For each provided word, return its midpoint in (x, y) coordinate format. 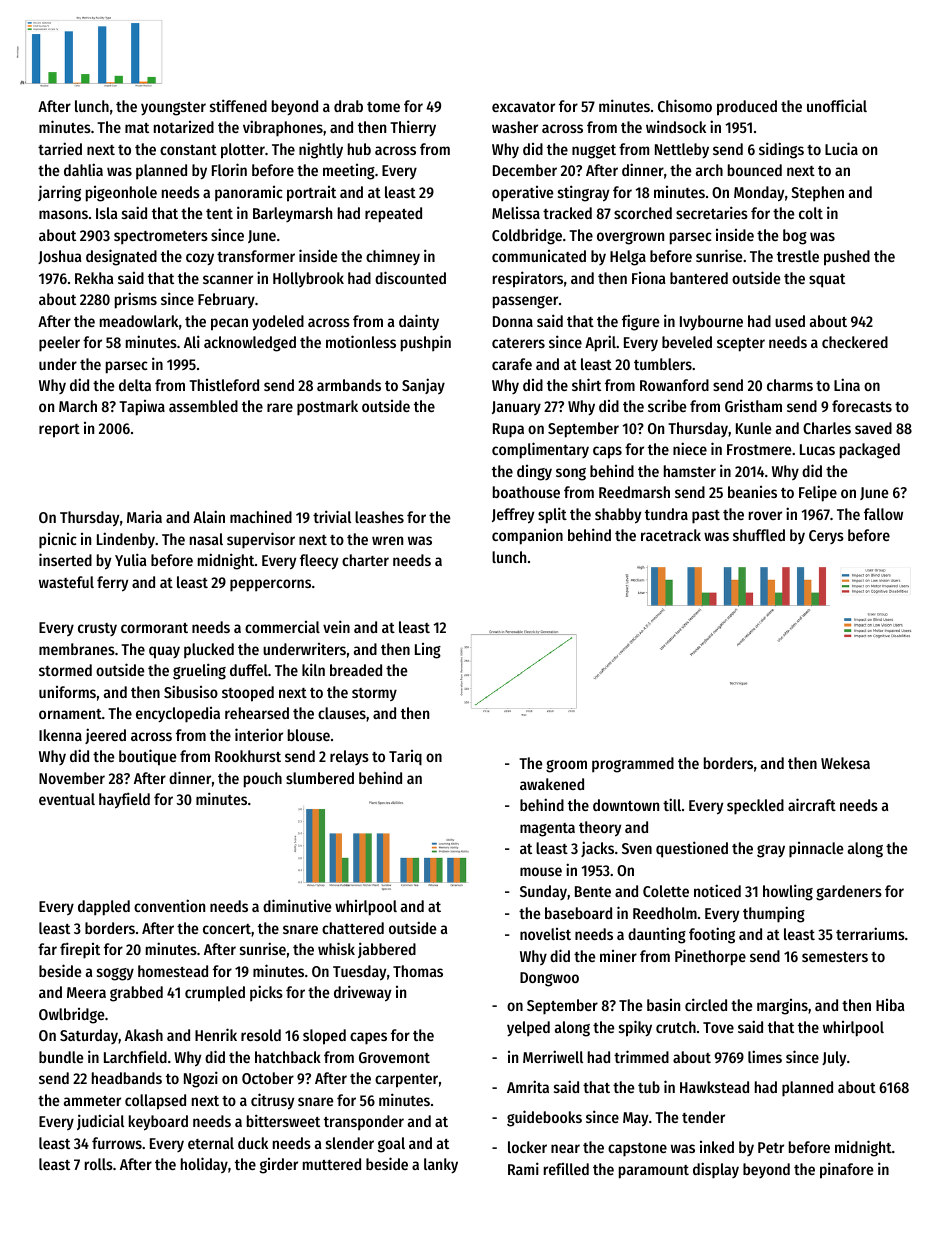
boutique (147, 757)
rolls (99, 1164)
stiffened (238, 105)
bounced (755, 170)
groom (566, 766)
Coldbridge (527, 236)
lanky (441, 1165)
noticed (717, 890)
